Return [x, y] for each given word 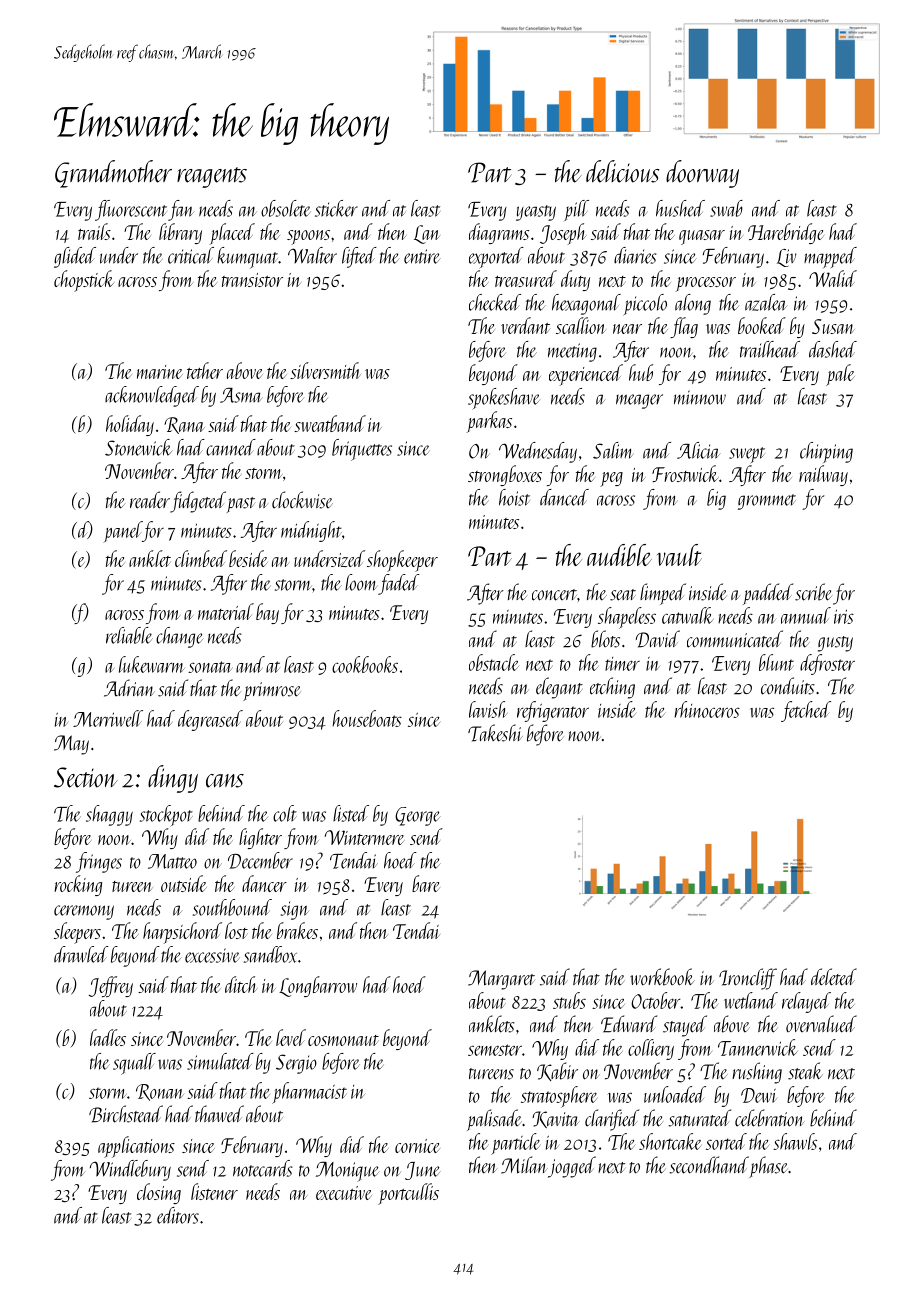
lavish [488, 709]
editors [178, 1215]
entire [422, 256]
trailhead [770, 349]
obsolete [285, 208]
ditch [241, 984]
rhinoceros [707, 709]
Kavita [556, 1119]
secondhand [709, 1165]
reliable [129, 635]
